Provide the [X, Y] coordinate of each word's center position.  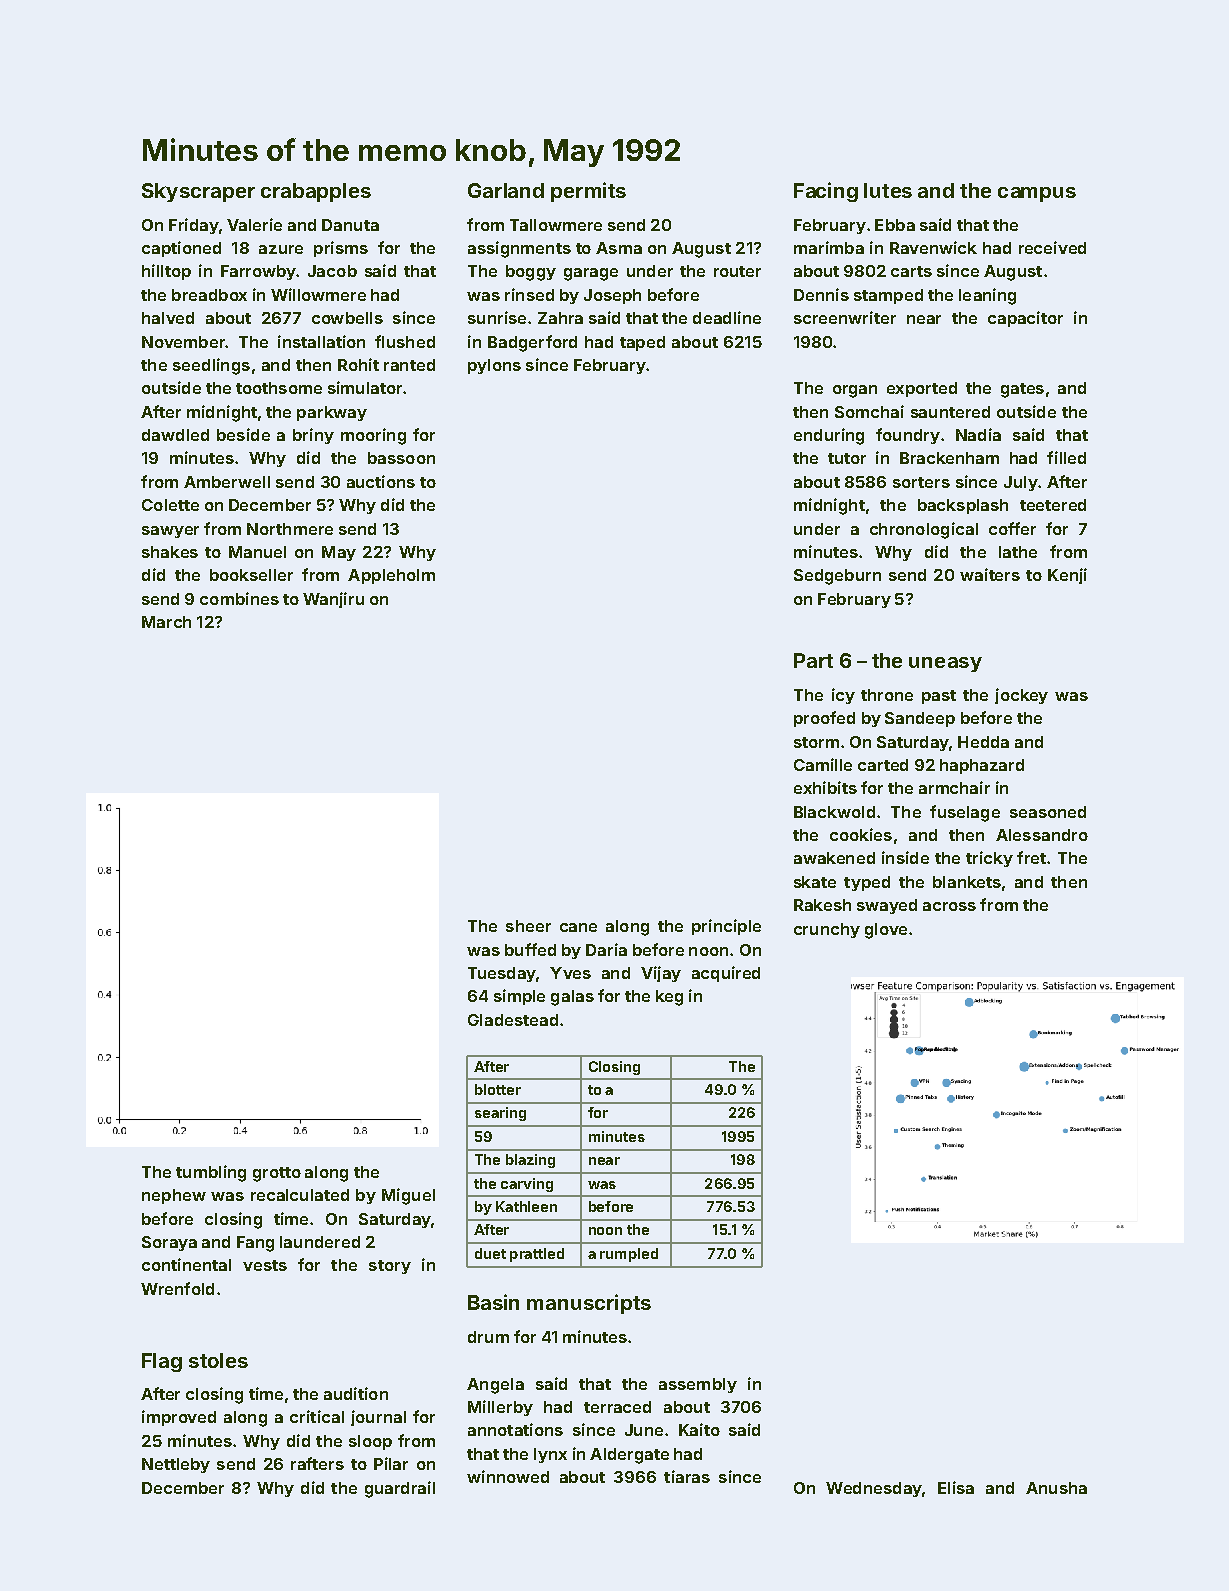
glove [886, 931]
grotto [277, 1174]
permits [588, 192]
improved [179, 1418]
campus [1037, 194]
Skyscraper [198, 192]
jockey [1021, 696]
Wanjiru [333, 600]
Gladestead [513, 1020]
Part [813, 660]
